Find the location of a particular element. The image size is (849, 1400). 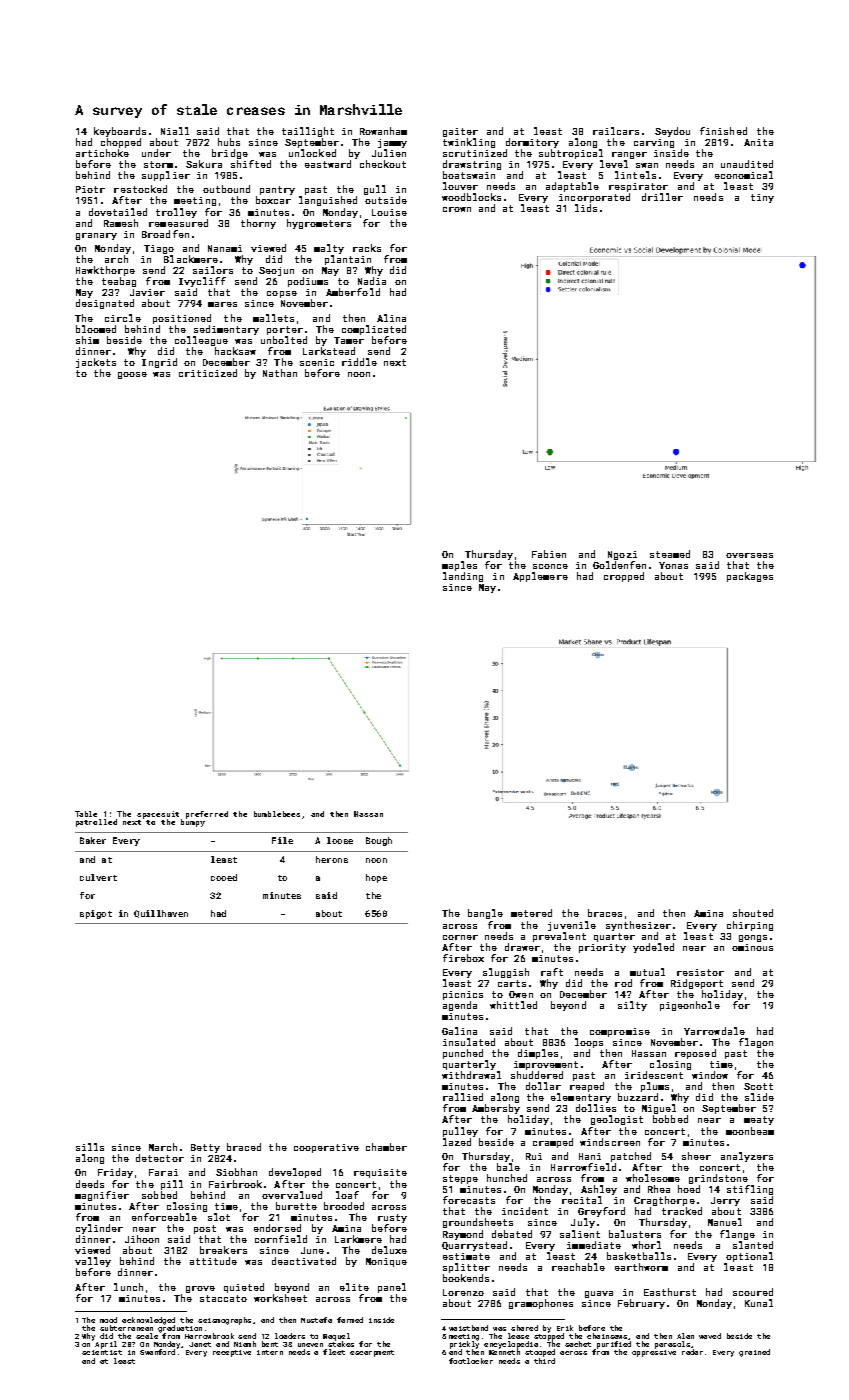

metered is located at coordinates (531, 913).
